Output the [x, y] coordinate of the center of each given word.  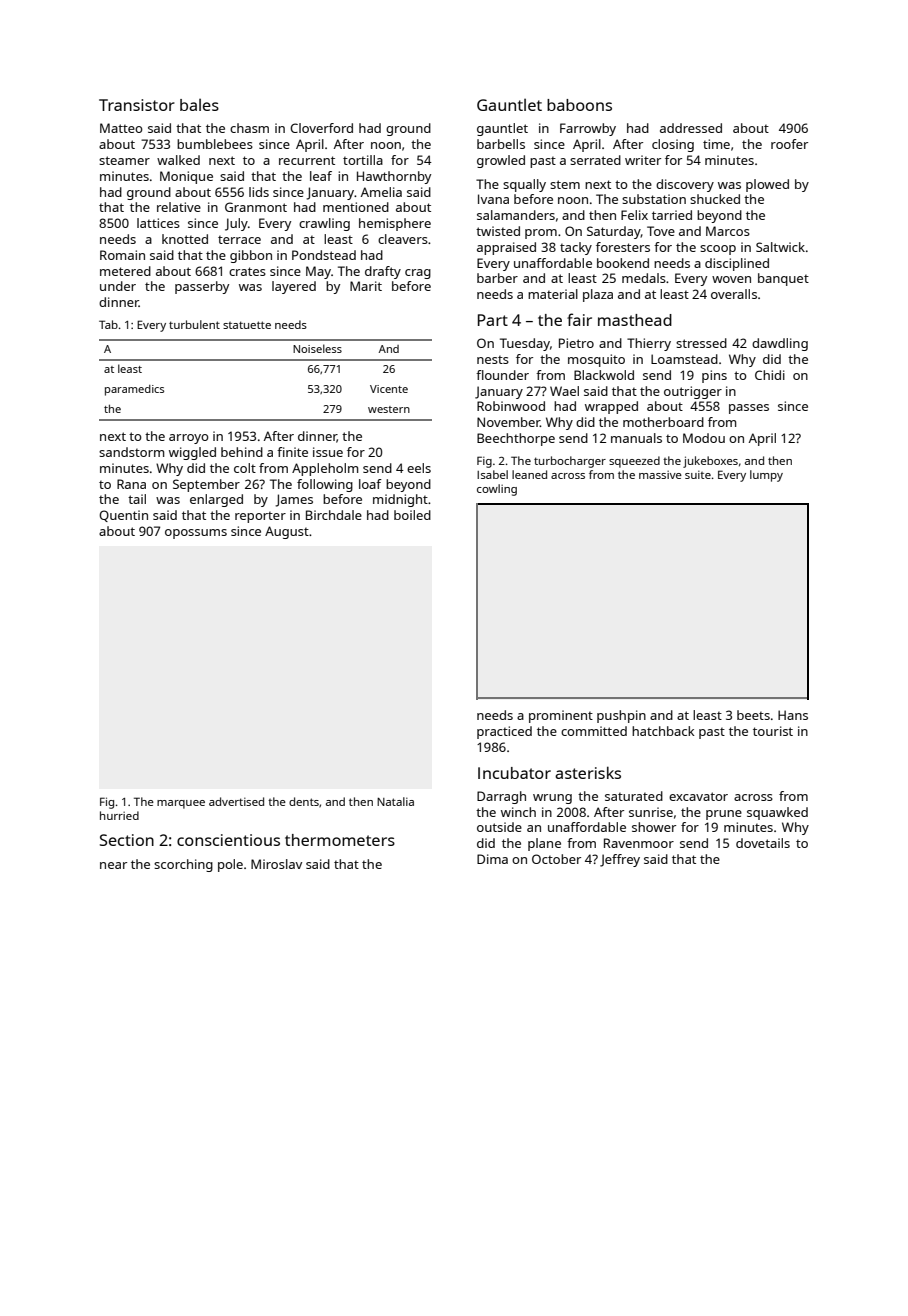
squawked [777, 813]
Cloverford [321, 128]
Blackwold [604, 375]
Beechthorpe [516, 439]
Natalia [395, 801]
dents [304, 801]
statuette [247, 325]
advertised [236, 801]
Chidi [770, 375]
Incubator [514, 773]
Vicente [389, 389]
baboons [579, 105]
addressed [691, 128]
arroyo [189, 439]
